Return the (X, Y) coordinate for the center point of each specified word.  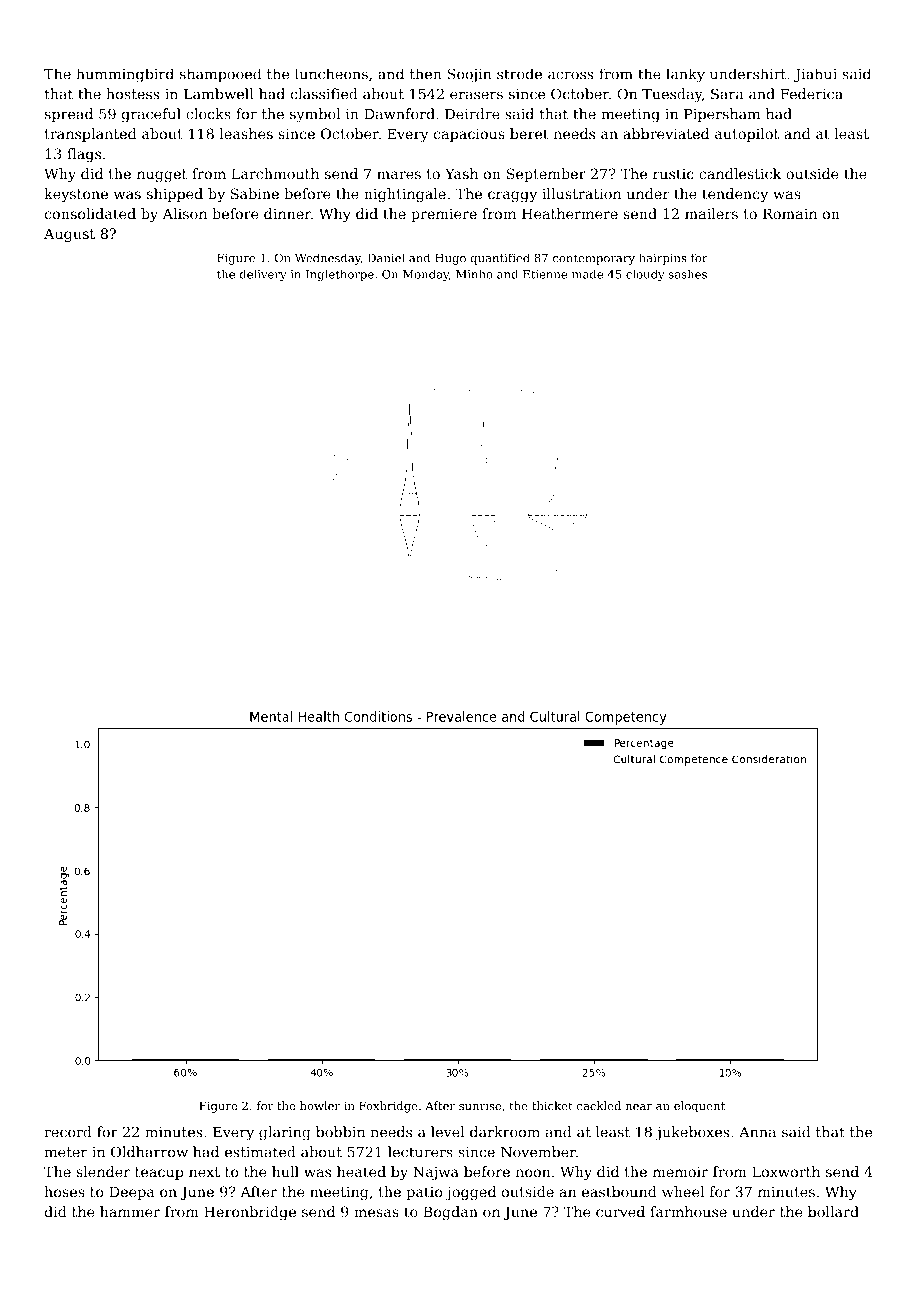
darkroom (505, 1132)
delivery (263, 275)
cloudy (645, 275)
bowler (320, 1106)
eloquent (699, 1107)
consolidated (90, 214)
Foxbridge (388, 1107)
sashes (688, 274)
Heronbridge (250, 1213)
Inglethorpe (340, 275)
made (587, 274)
